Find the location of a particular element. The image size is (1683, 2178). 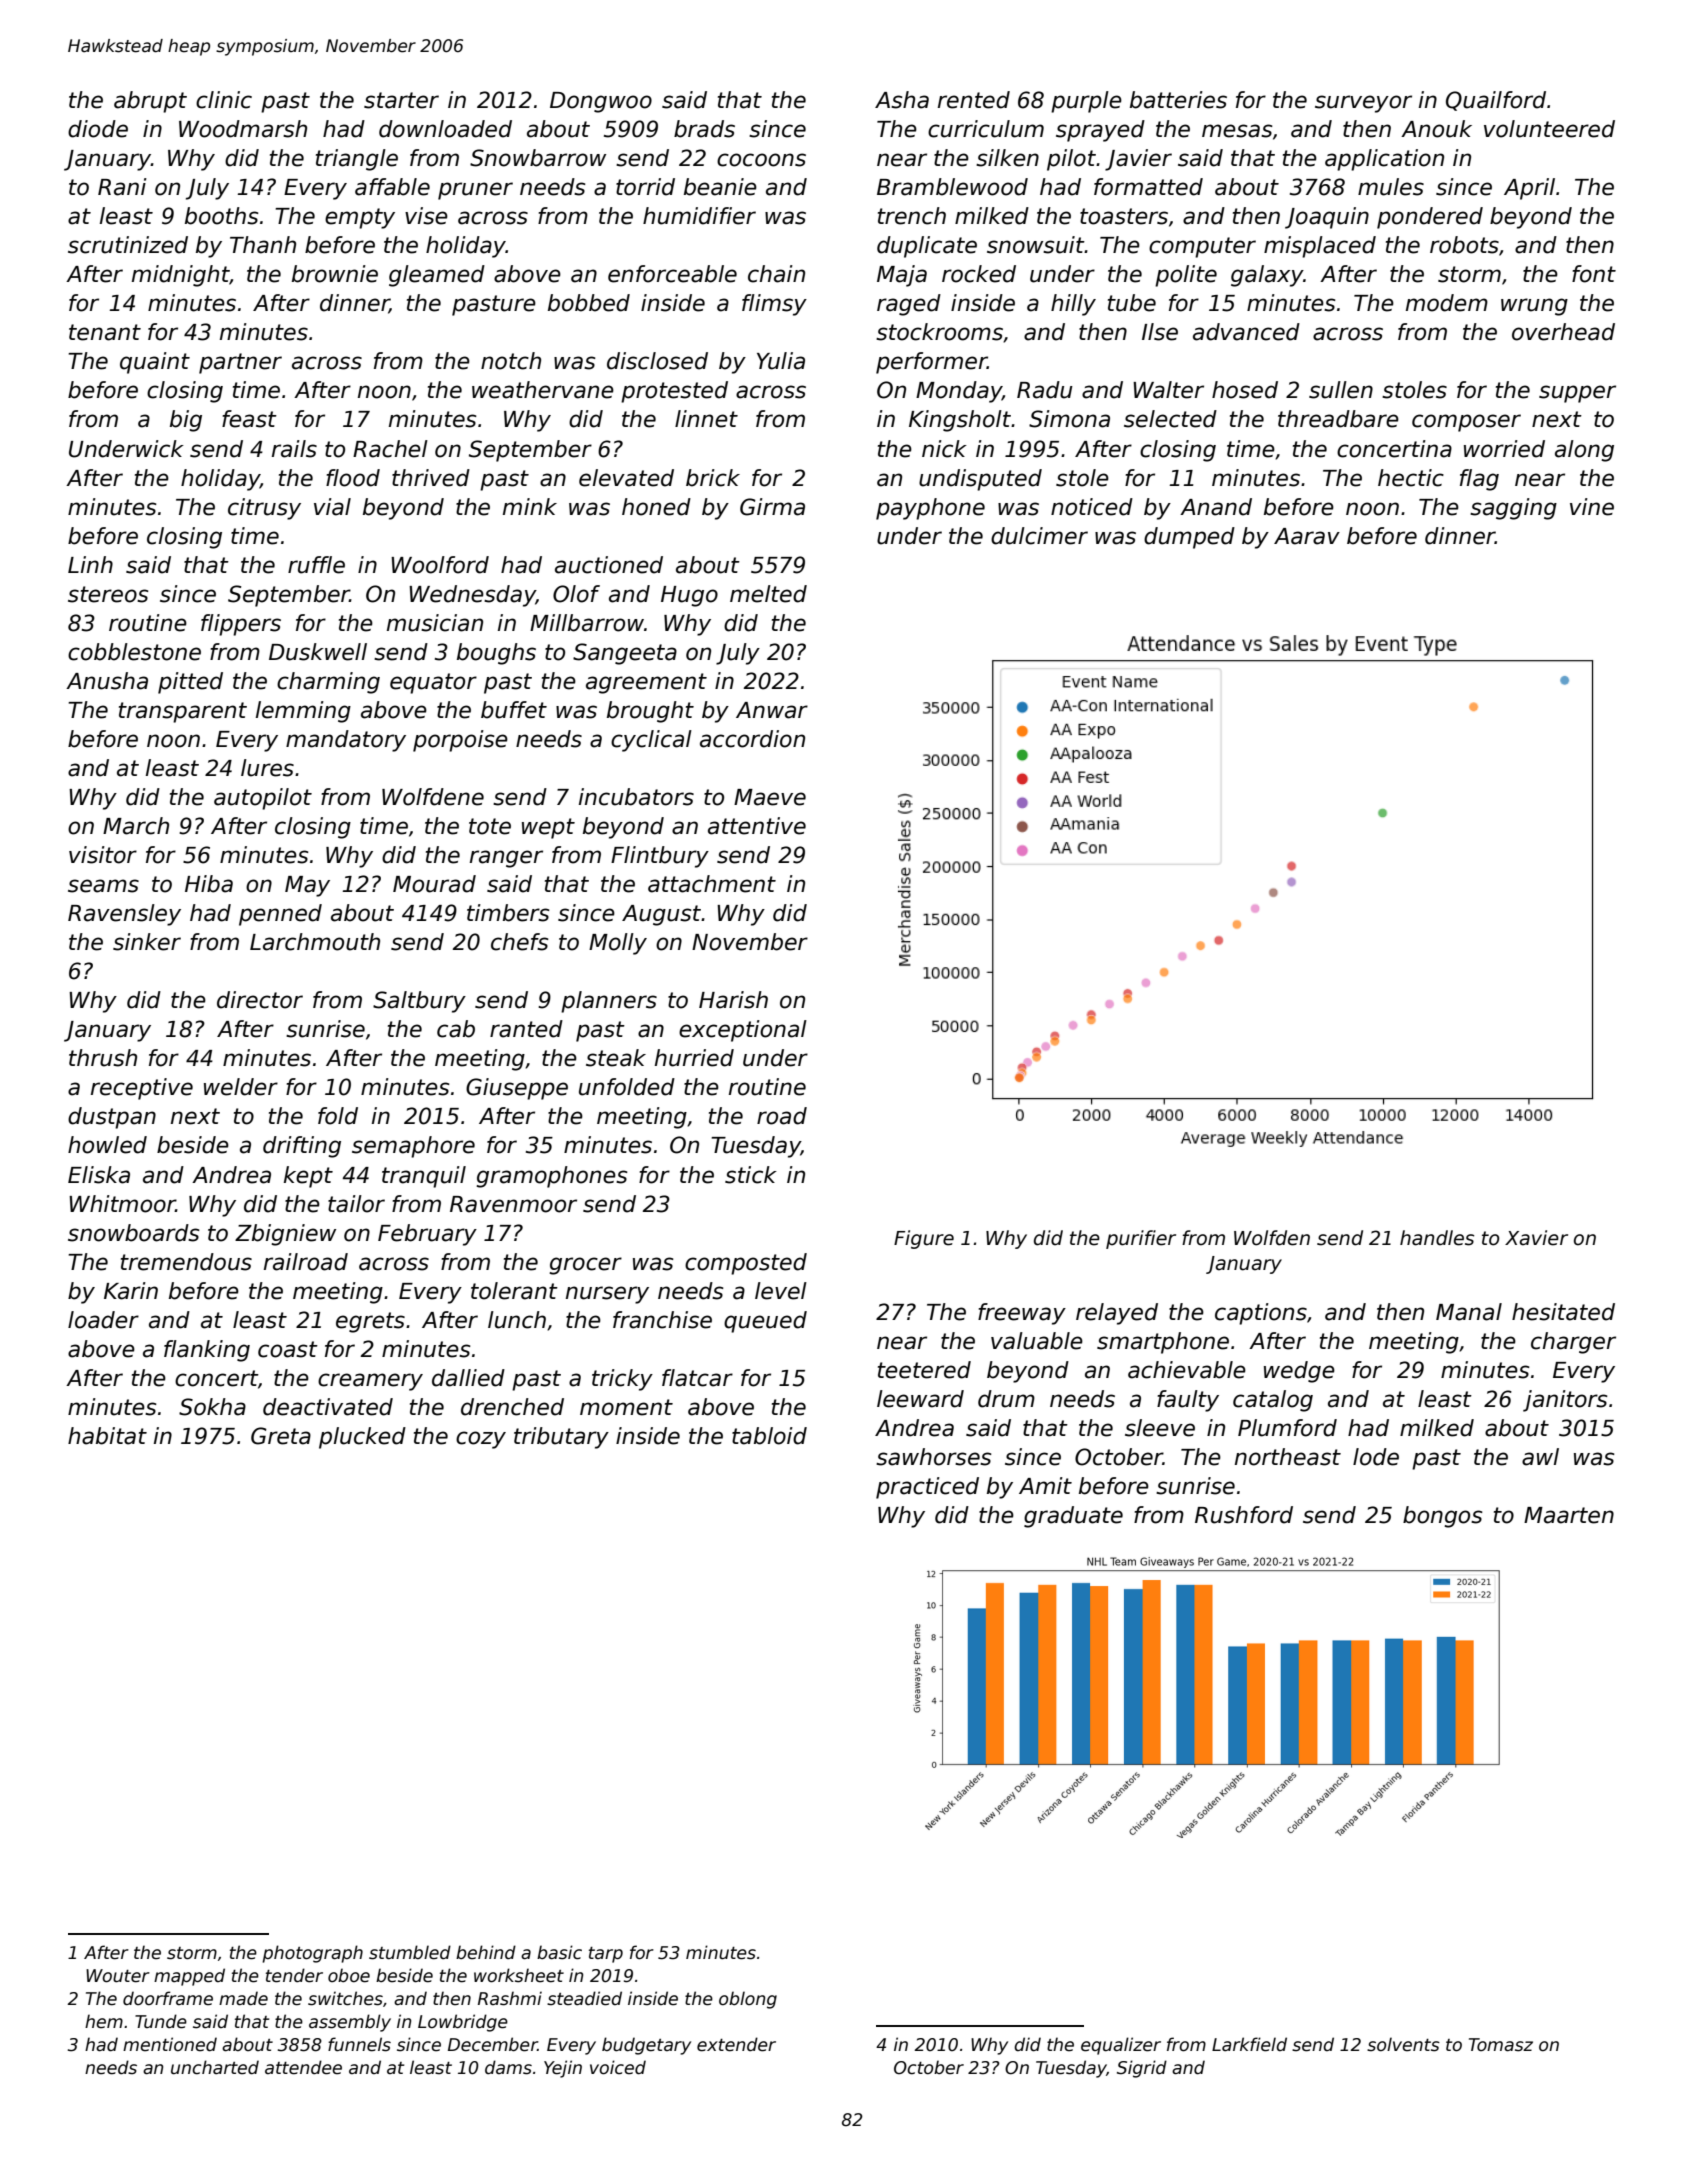

Xavier is located at coordinates (1536, 1238).
